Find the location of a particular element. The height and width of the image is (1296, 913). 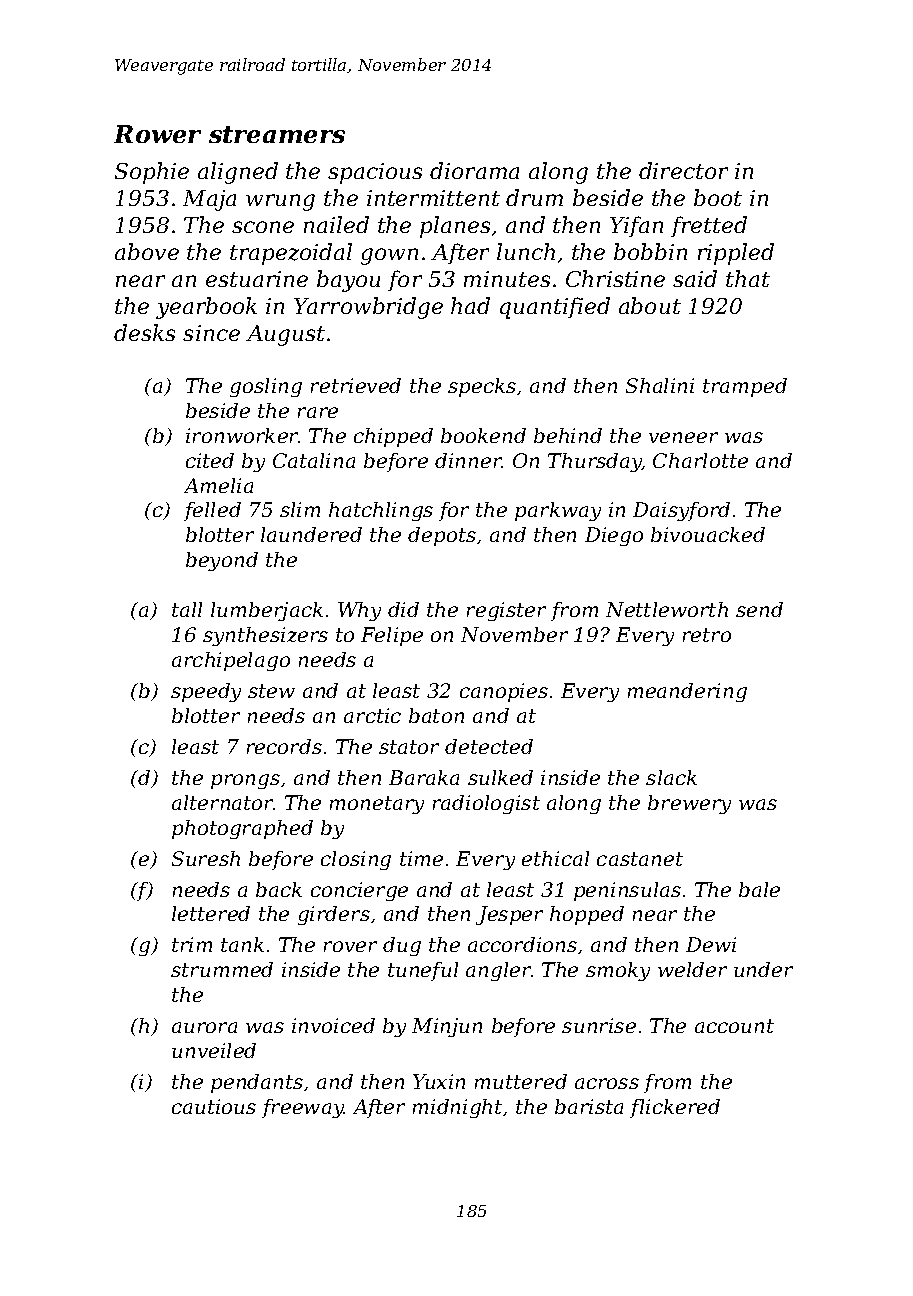

ironworker is located at coordinates (242, 435).
